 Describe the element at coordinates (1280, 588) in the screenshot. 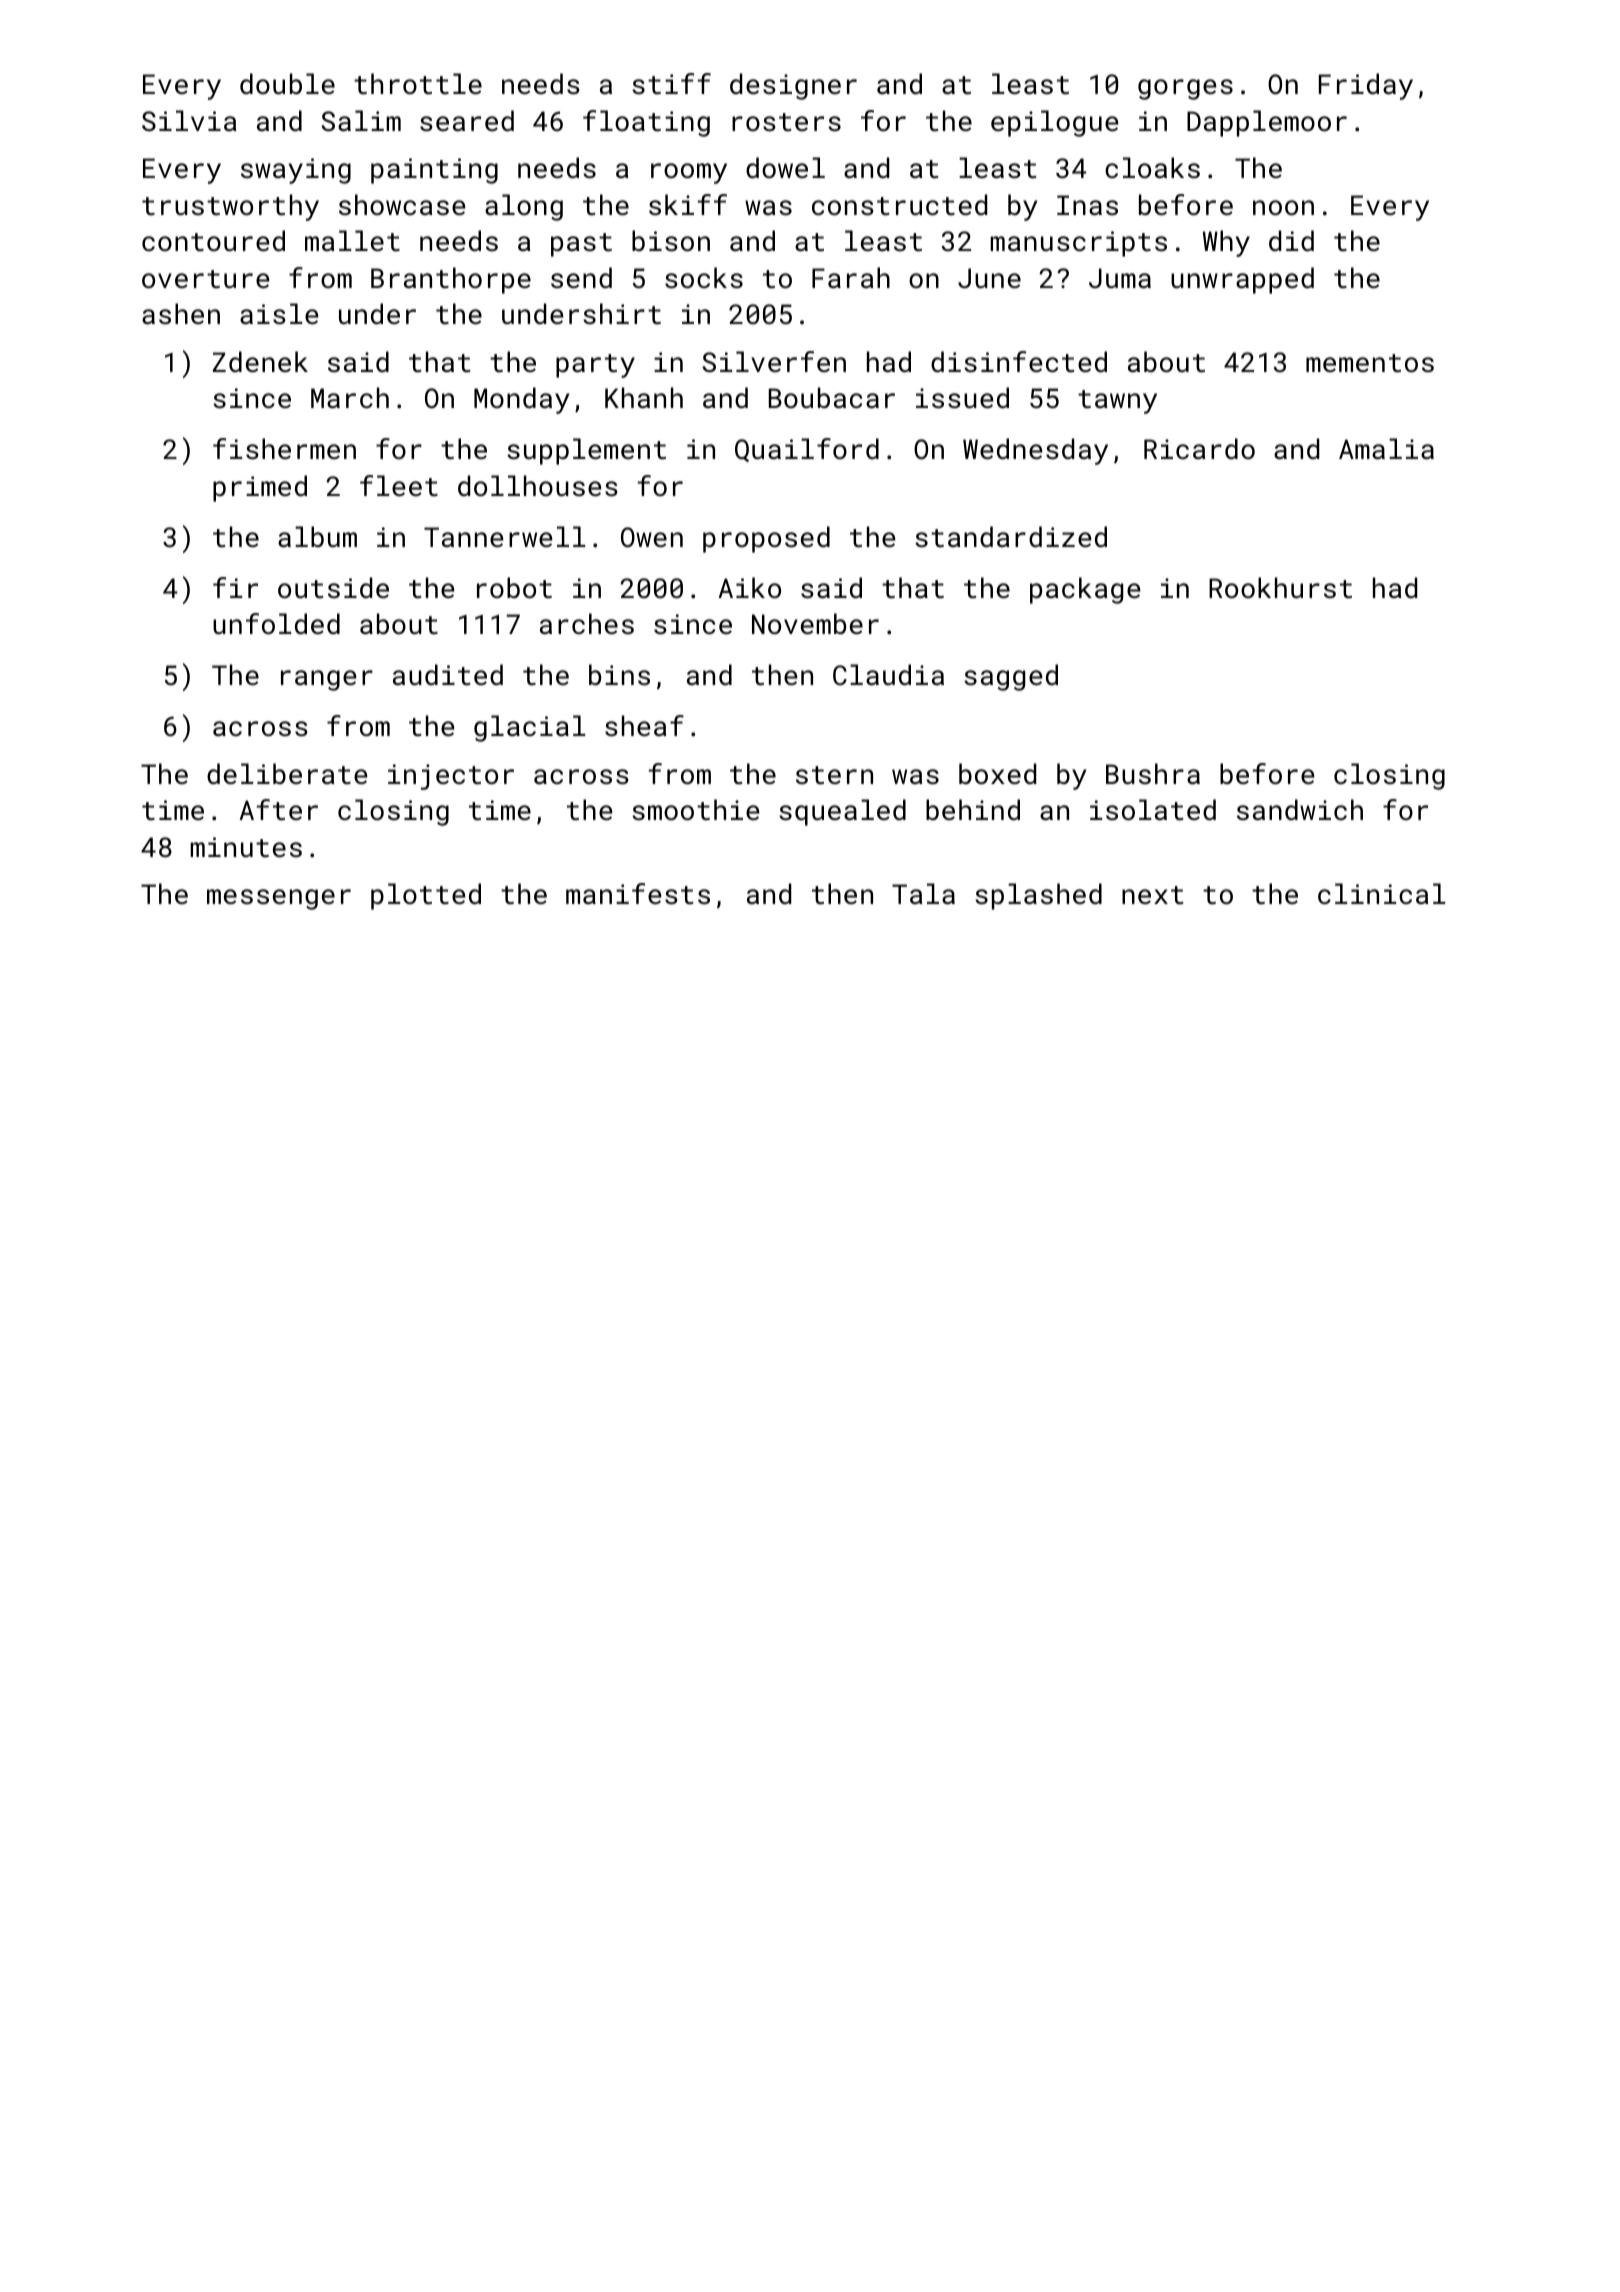

I see `Rookhurst` at that location.
